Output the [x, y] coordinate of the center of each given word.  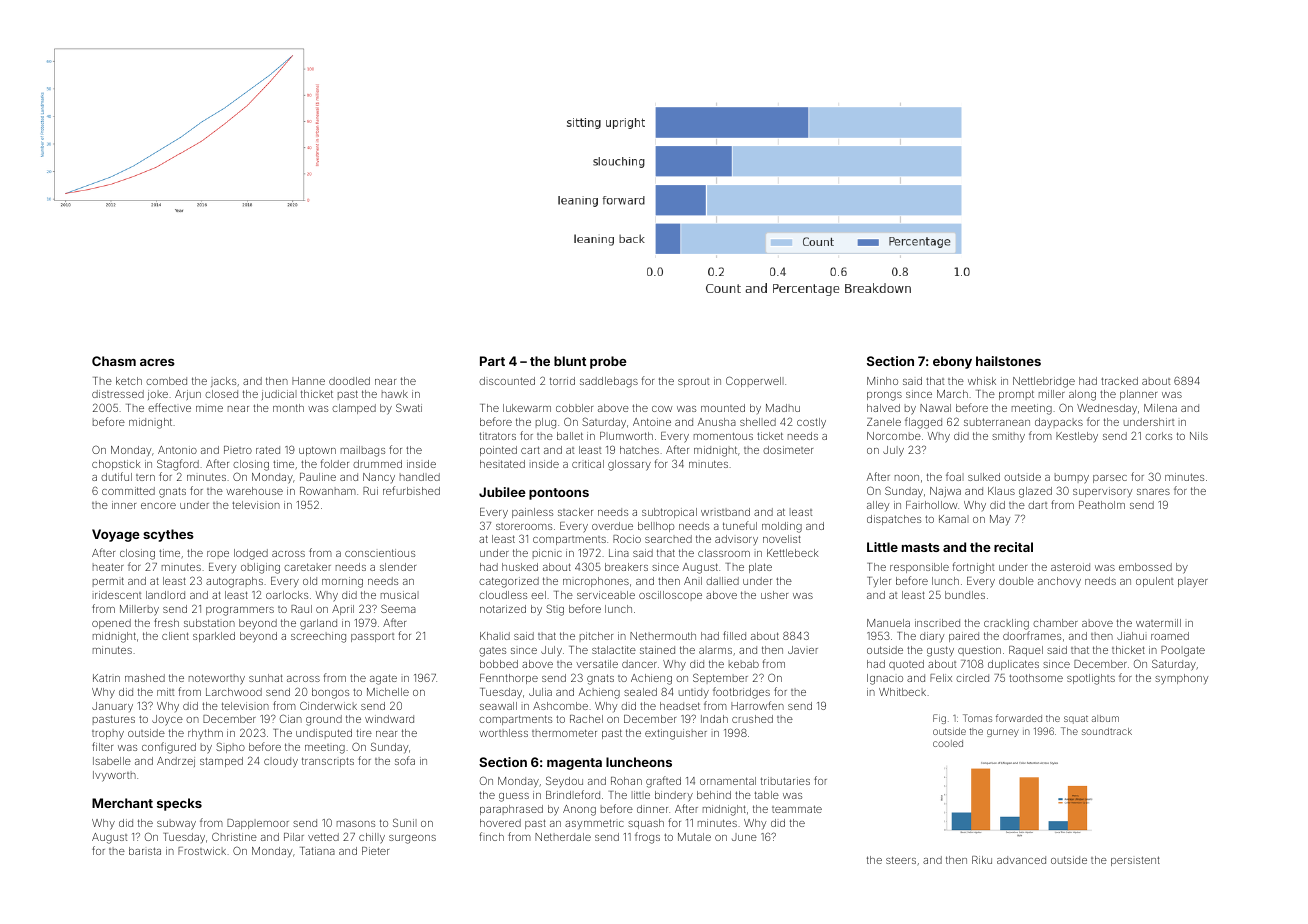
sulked [984, 477]
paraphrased [511, 810]
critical [588, 464]
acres [157, 362]
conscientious [380, 553]
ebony [952, 362]
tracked [1119, 381]
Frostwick [202, 851]
